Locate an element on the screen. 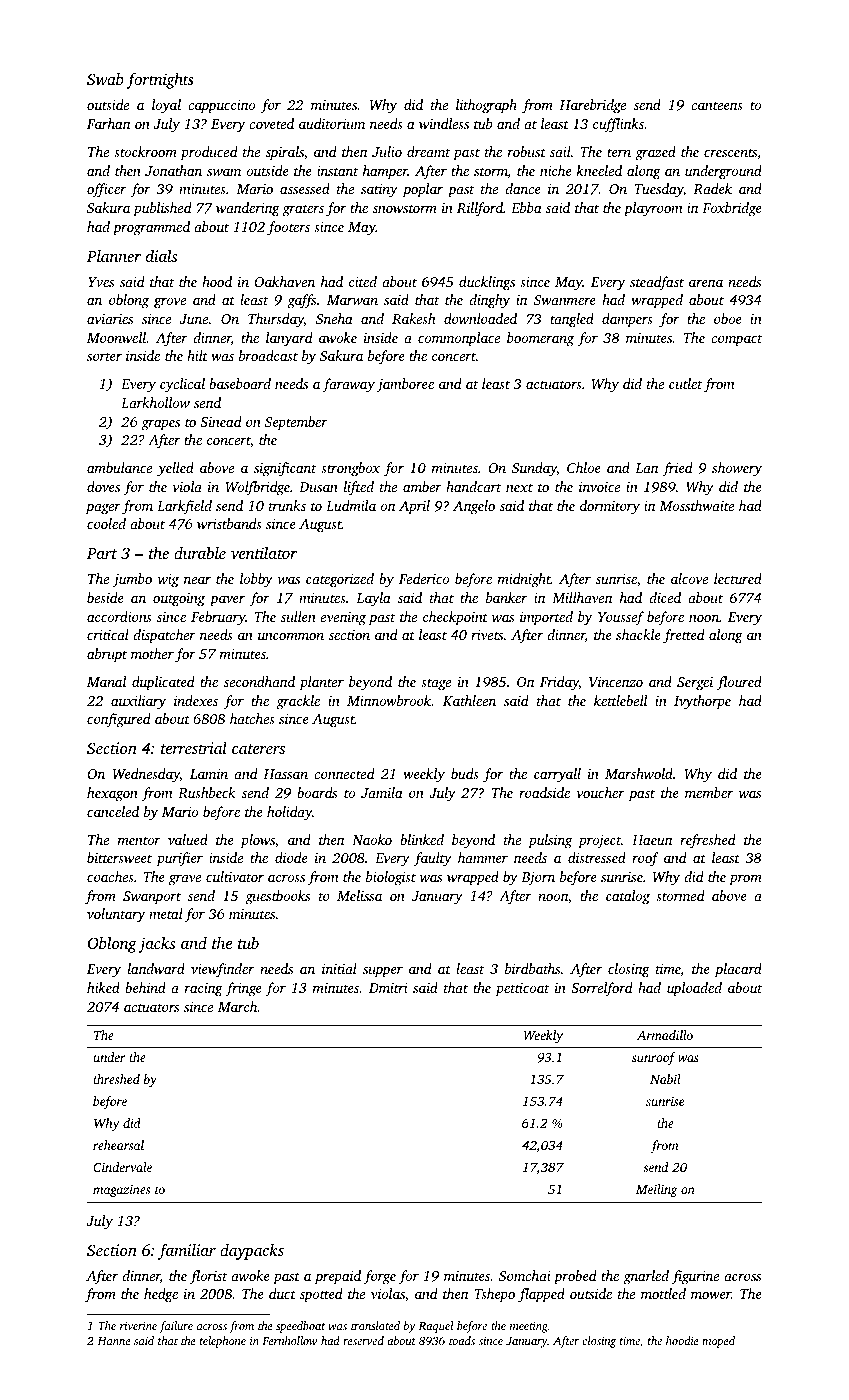 The image size is (849, 1400). riverine is located at coordinates (138, 1326).
